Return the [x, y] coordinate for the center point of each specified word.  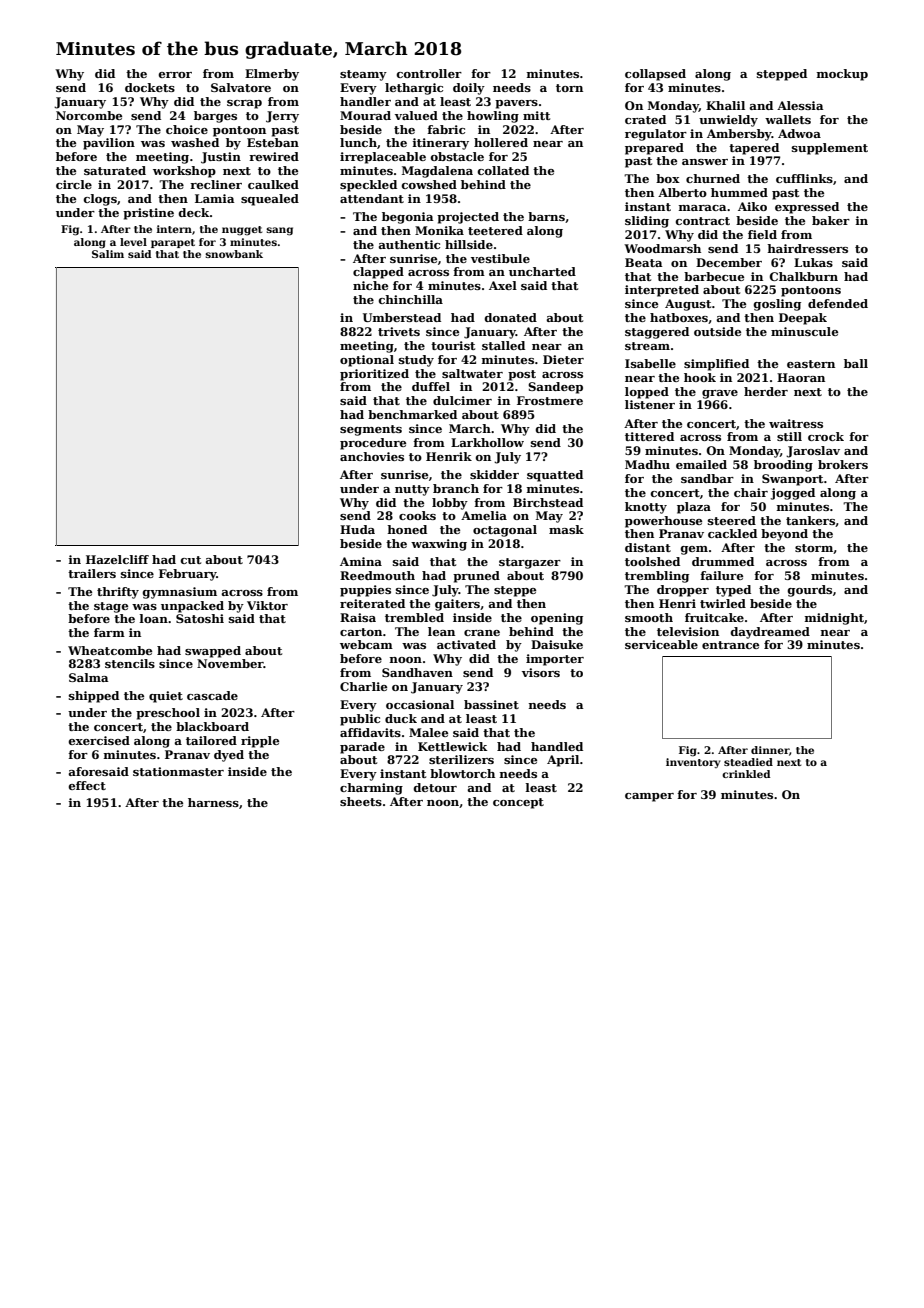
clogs [100, 200]
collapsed [655, 75]
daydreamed [770, 633]
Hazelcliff [117, 559]
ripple [260, 742]
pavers [516, 104]
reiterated [372, 603]
